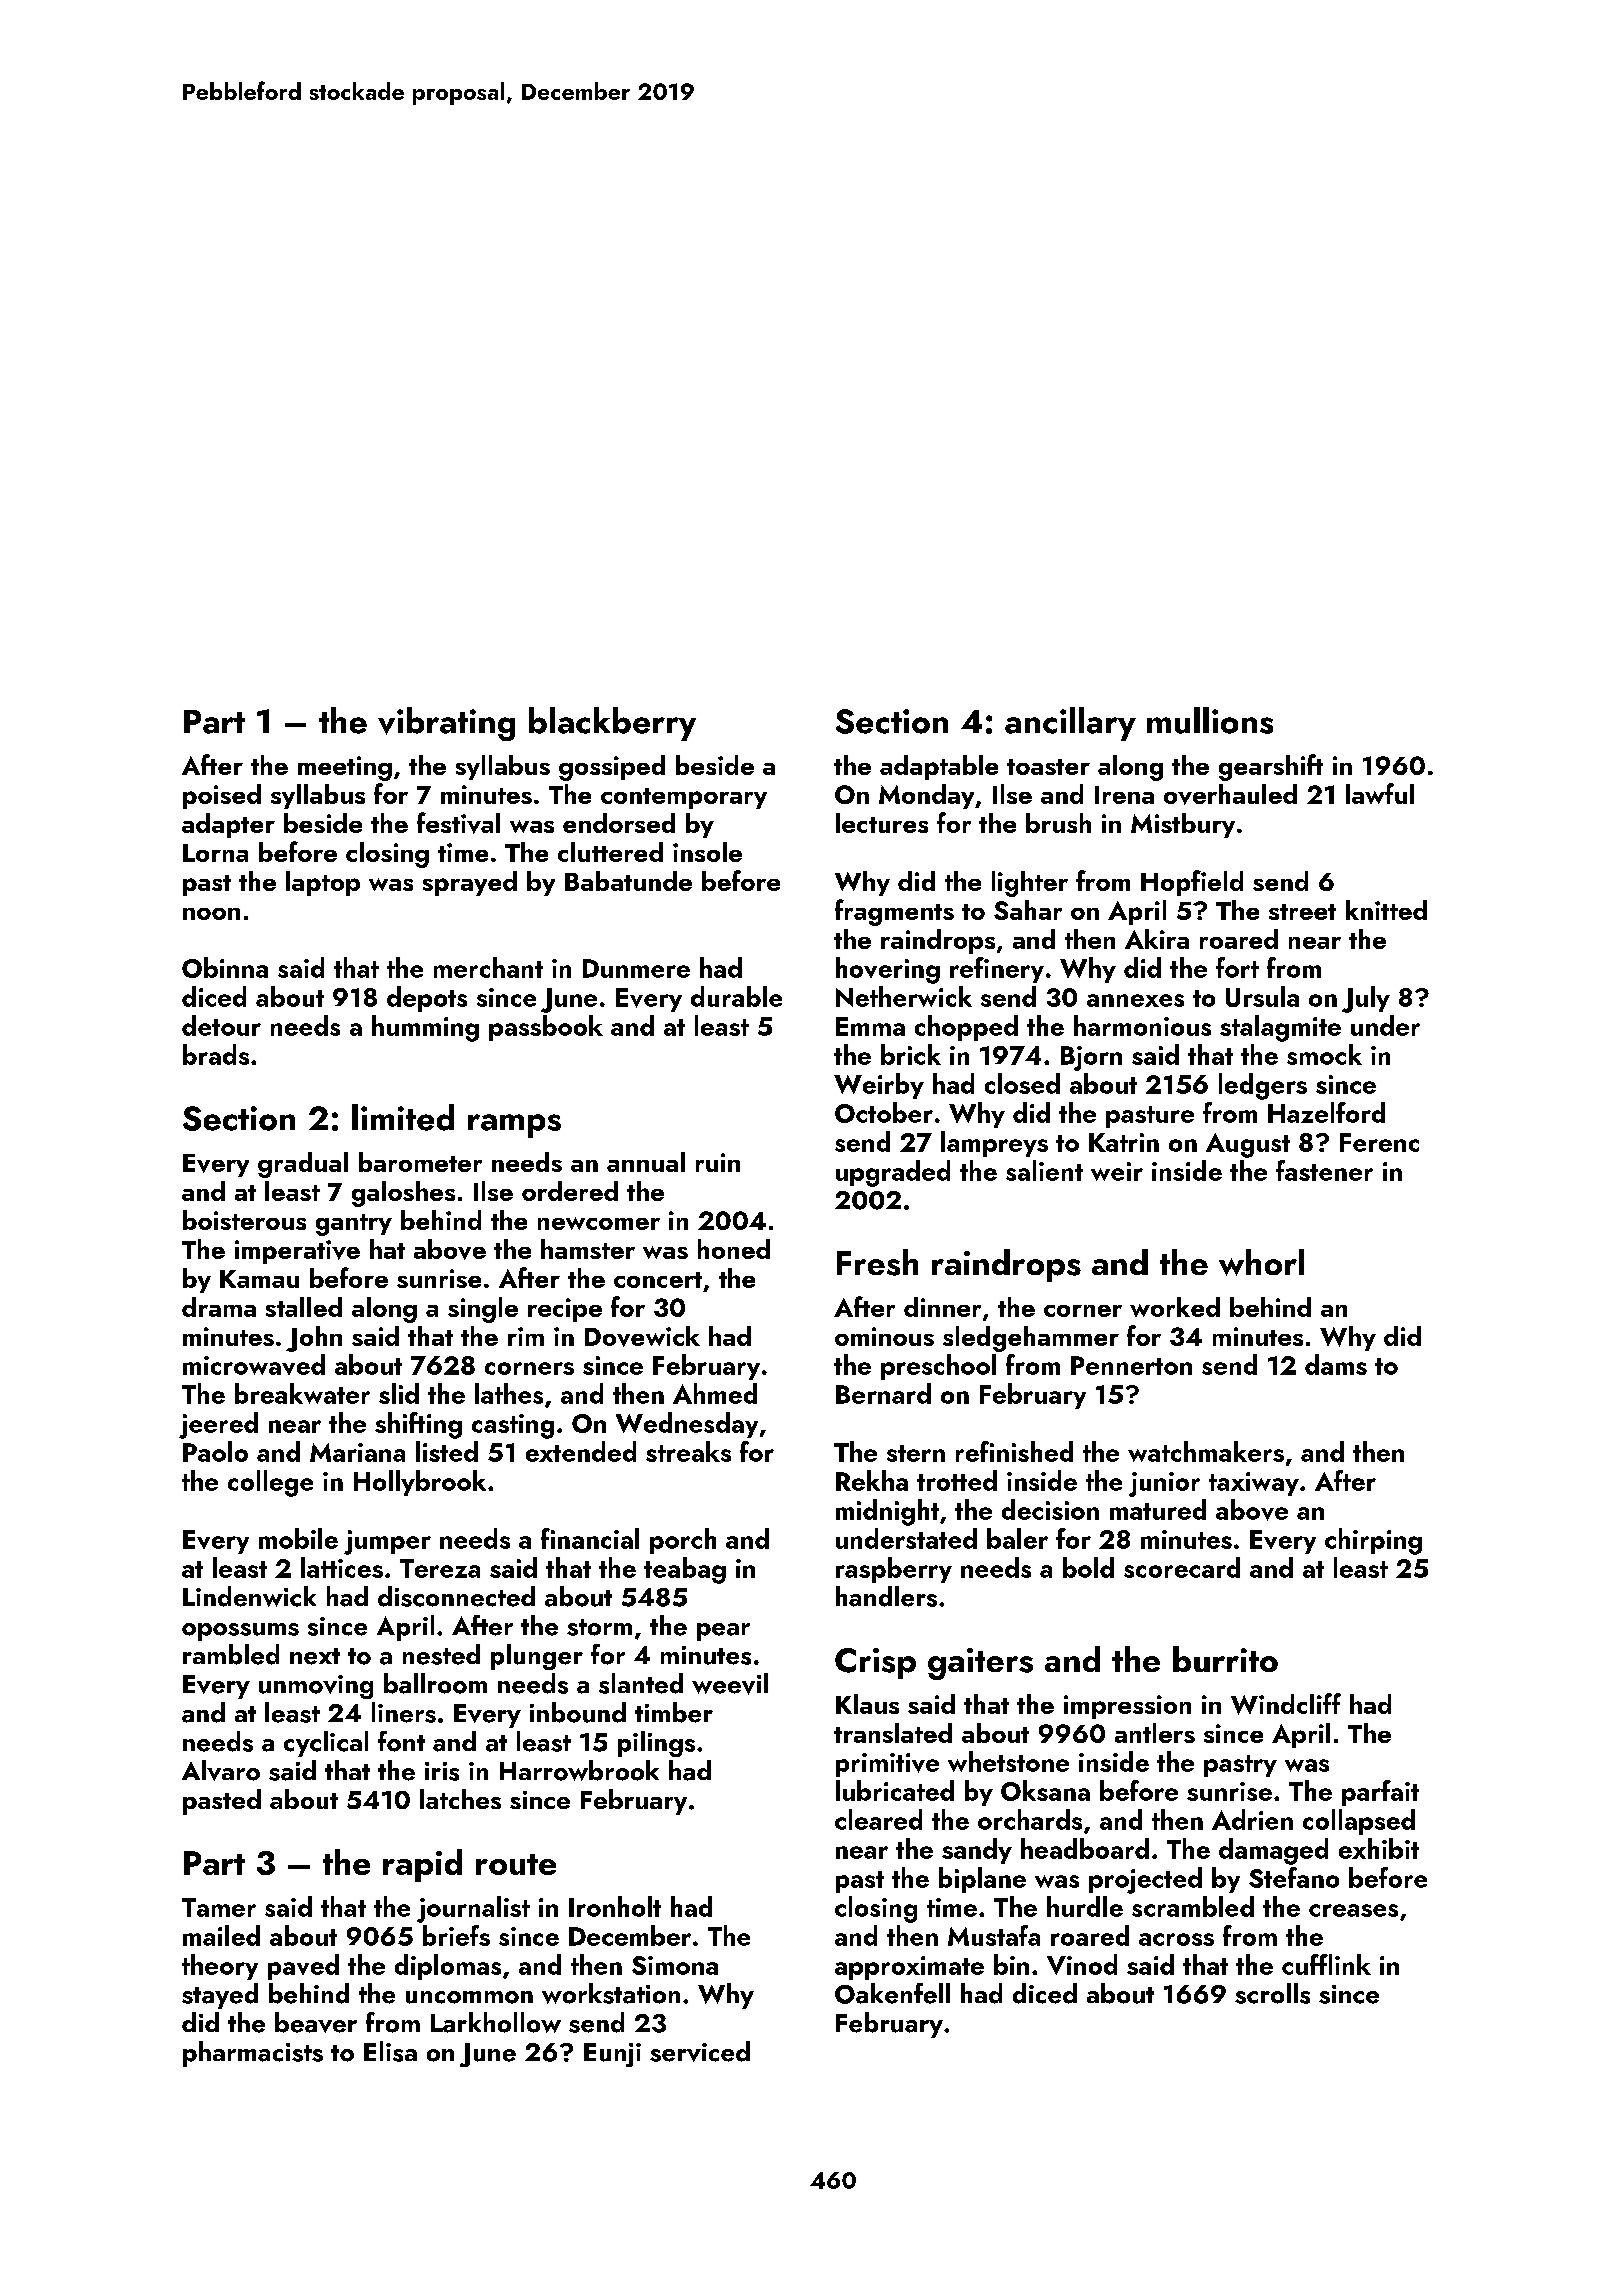  What do you see at coordinates (220, 1996) in the image?
I see `stayed` at bounding box center [220, 1996].
